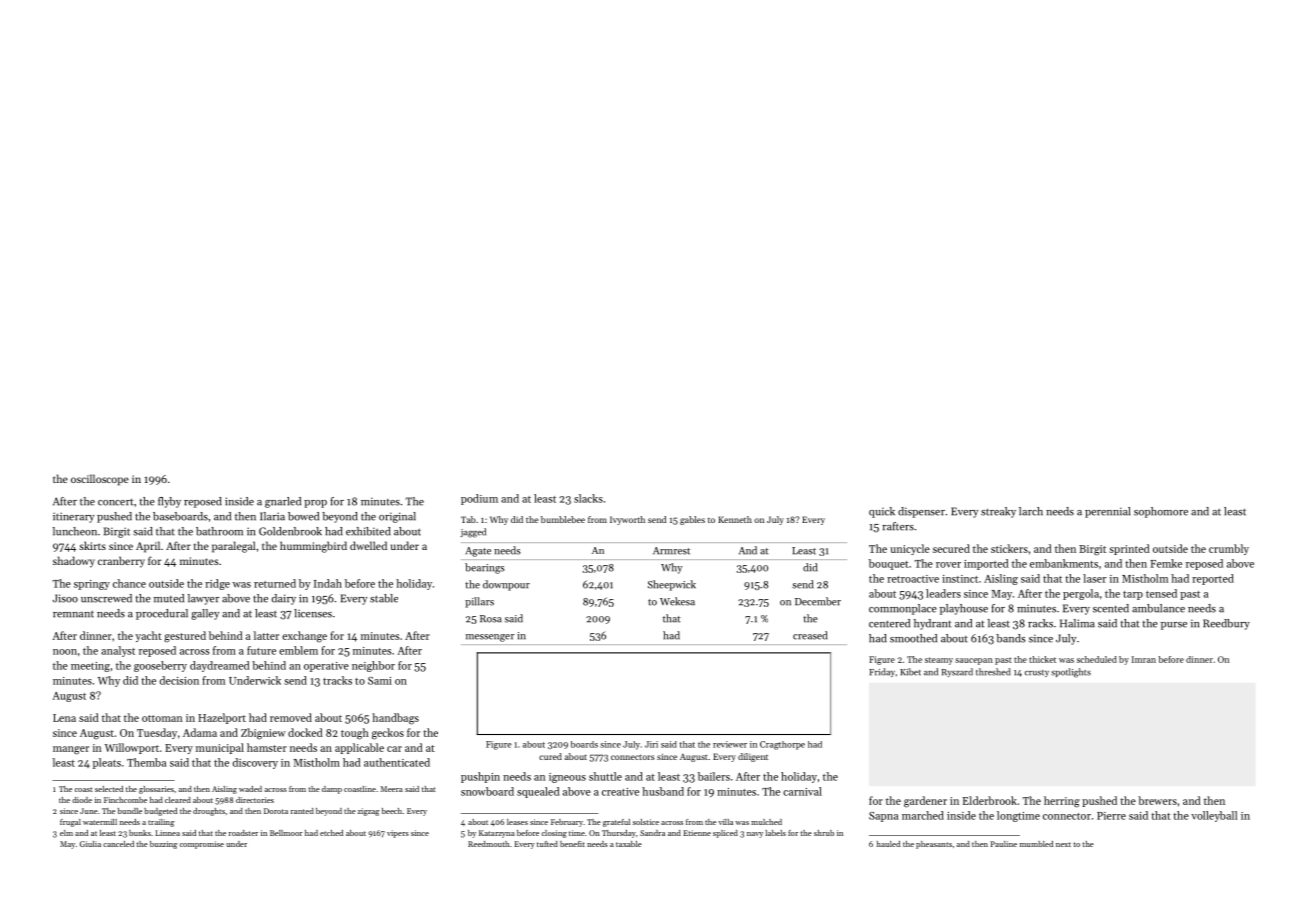  I want to click on Linnea, so click(168, 833).
